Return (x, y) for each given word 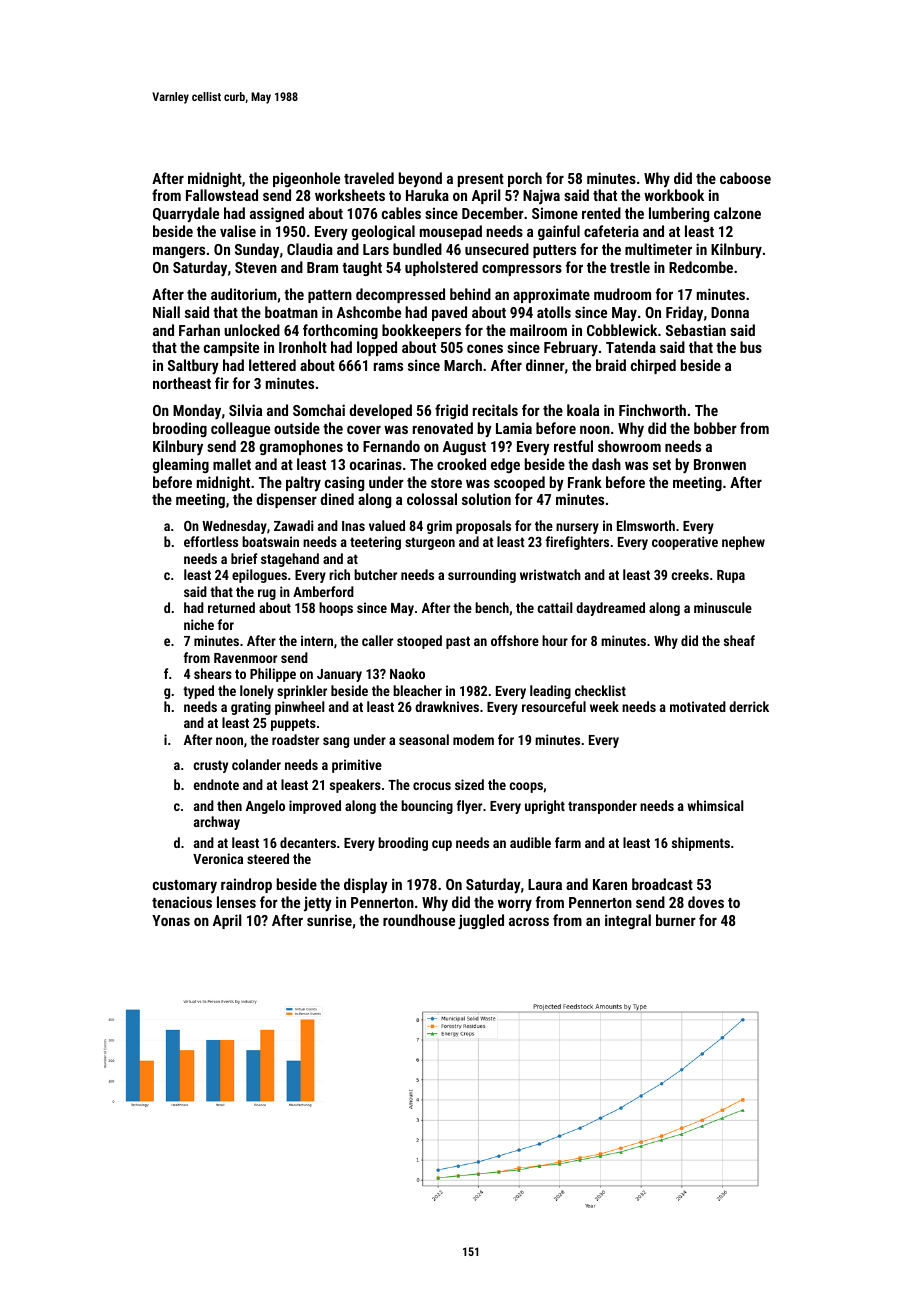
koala (583, 410)
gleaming (181, 465)
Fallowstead (222, 195)
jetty (318, 904)
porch (525, 179)
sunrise (329, 920)
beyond (420, 180)
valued (387, 525)
